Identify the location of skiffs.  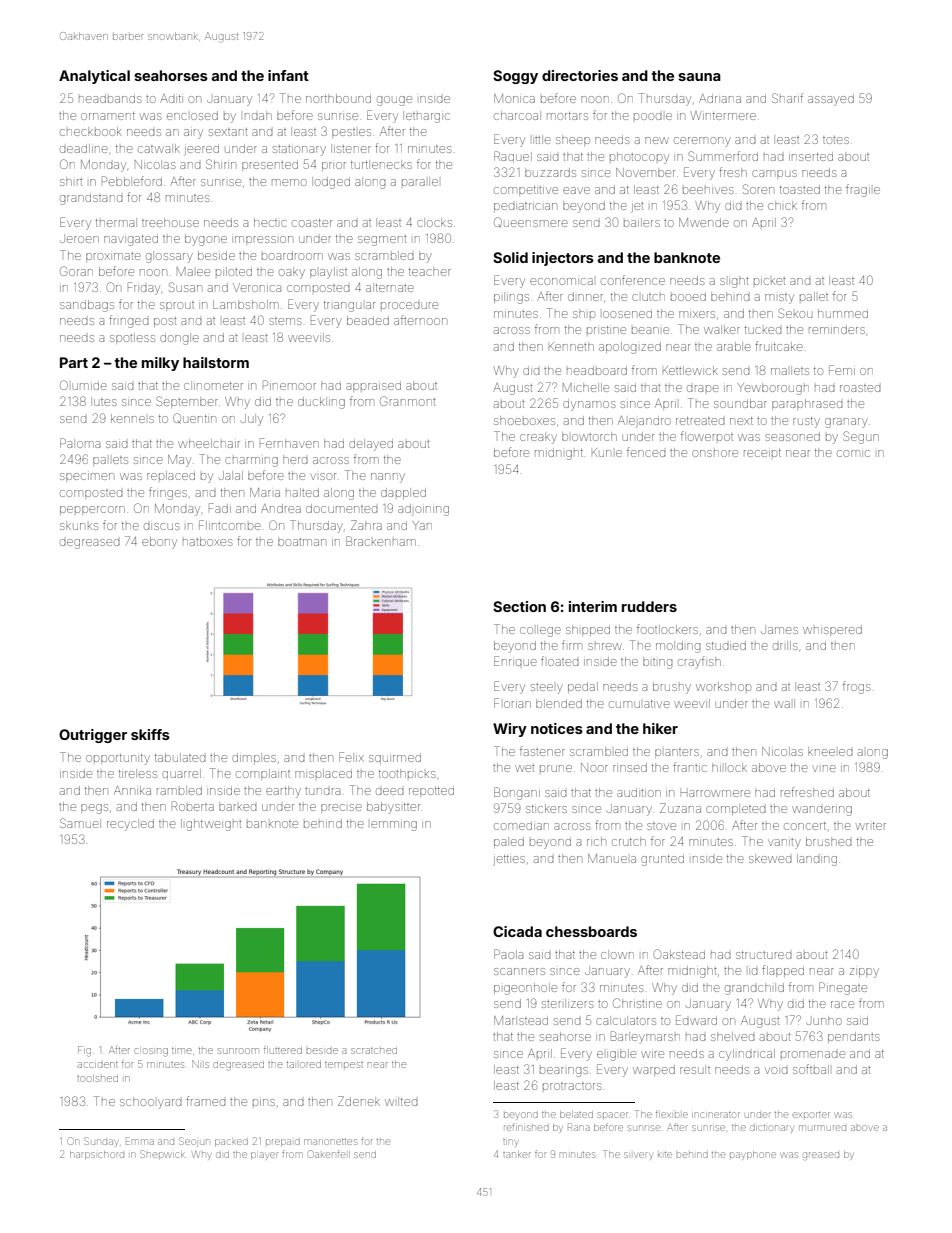
(150, 734).
